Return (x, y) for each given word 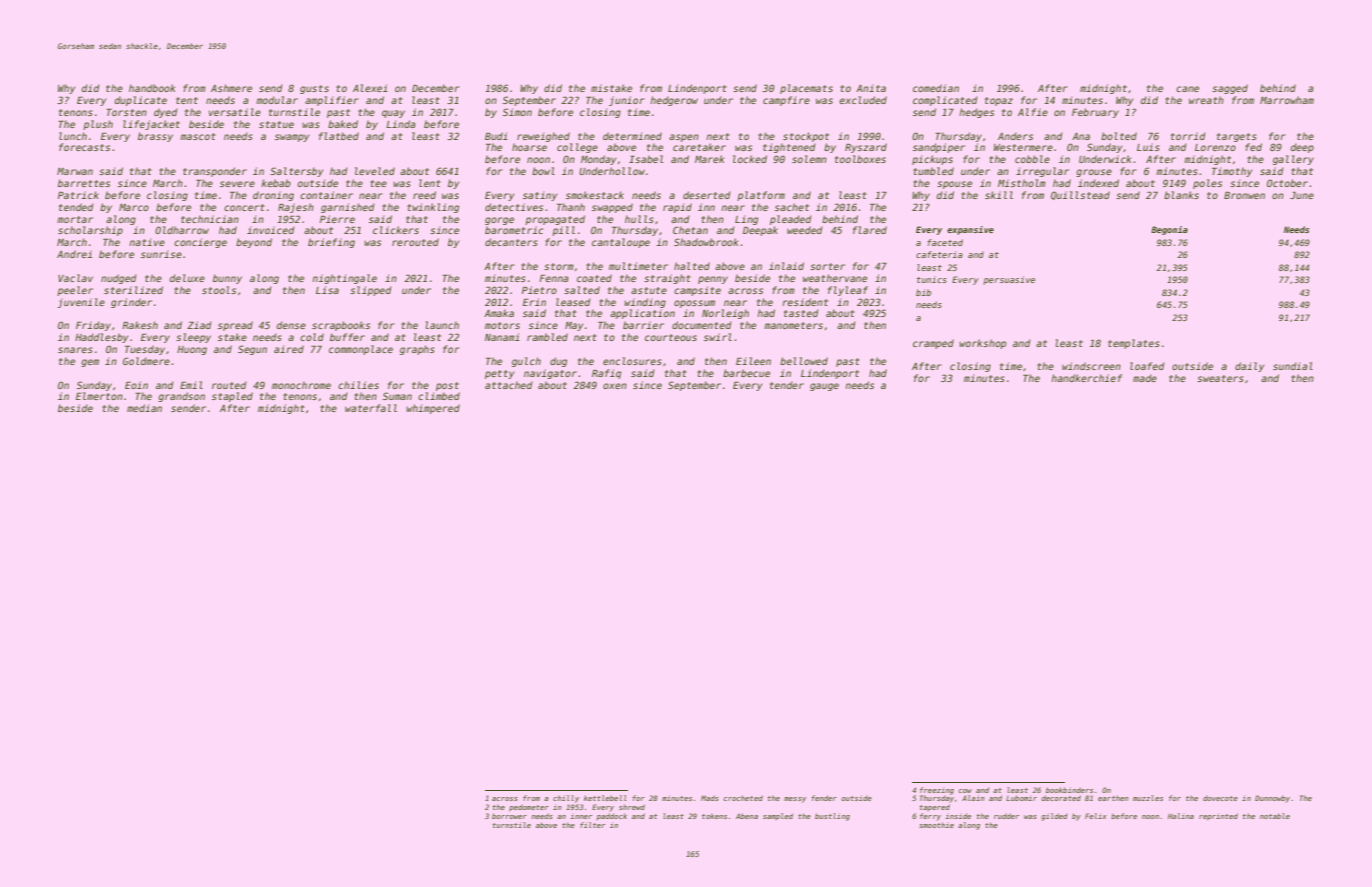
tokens (714, 816)
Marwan (75, 171)
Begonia (1169, 230)
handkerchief (1086, 378)
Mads (710, 798)
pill (563, 231)
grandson (181, 397)
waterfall (371, 408)
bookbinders (1069, 790)
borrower (509, 816)
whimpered (433, 409)
